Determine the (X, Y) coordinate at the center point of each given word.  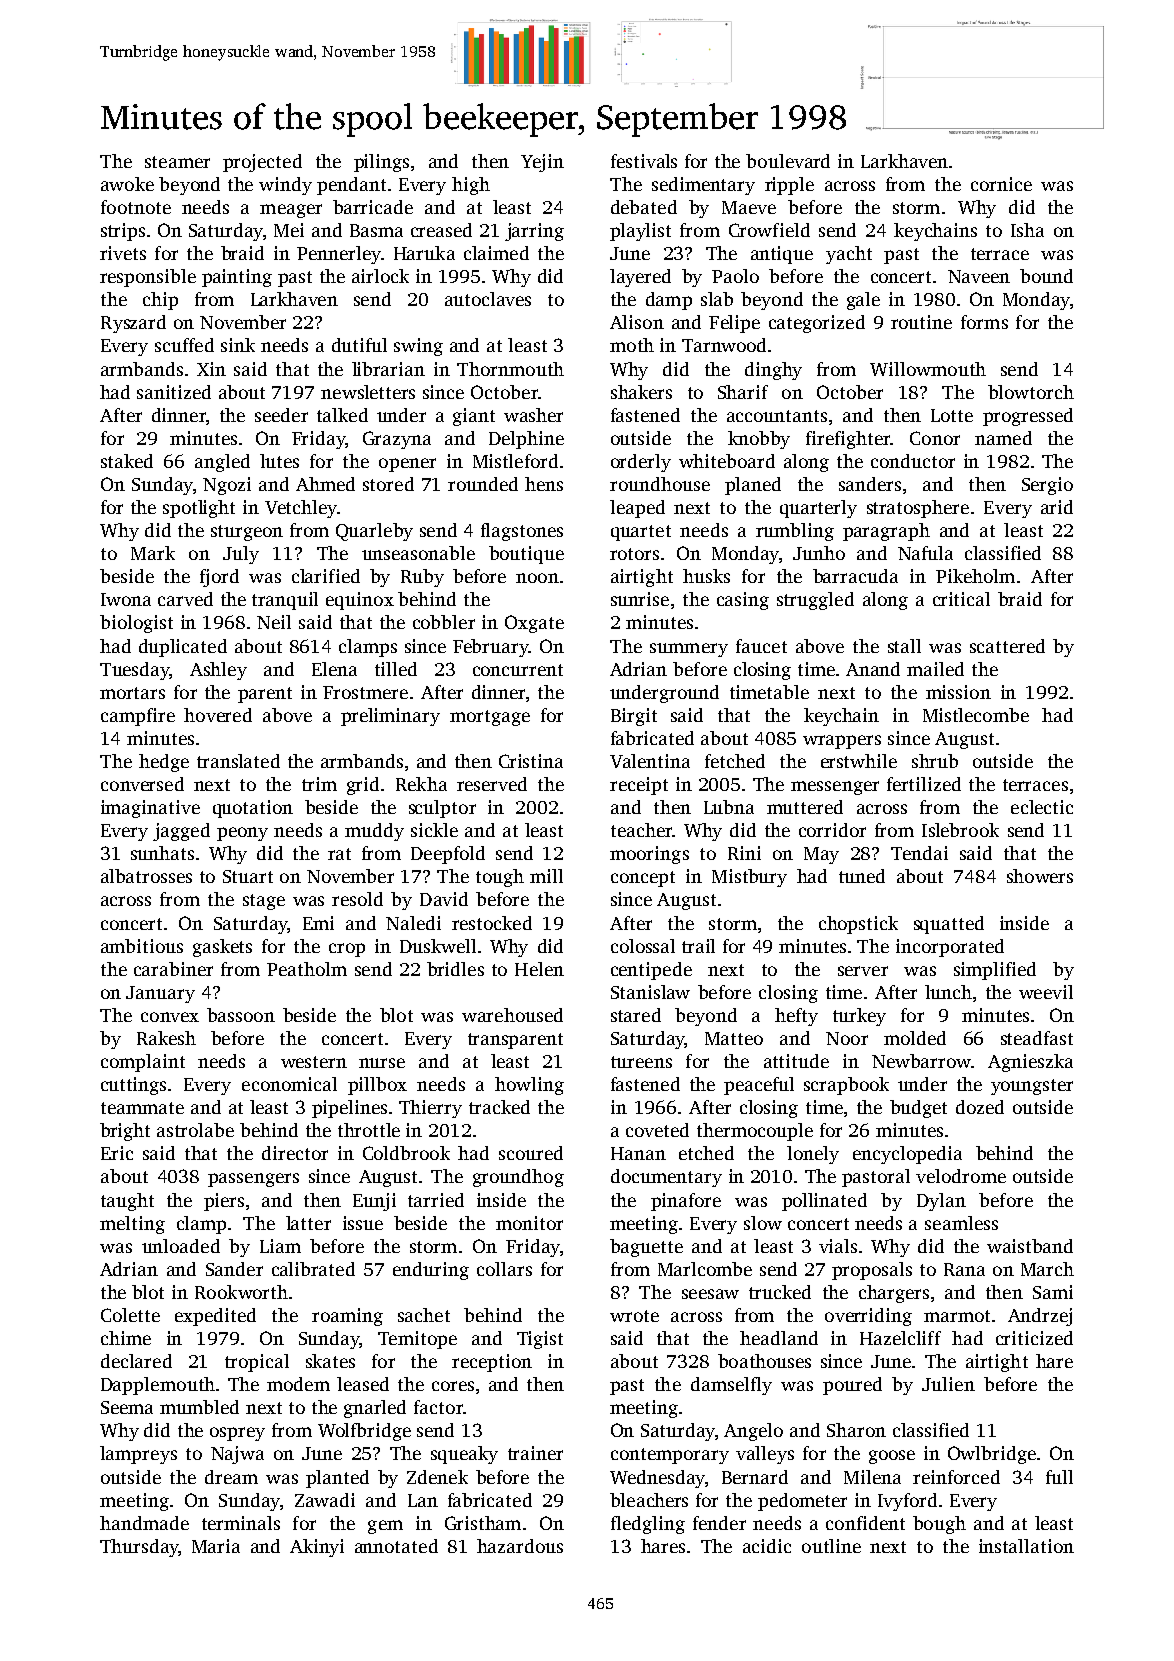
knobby (759, 440)
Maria (216, 1546)
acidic (767, 1546)
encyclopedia (907, 1155)
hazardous (520, 1546)
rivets (123, 253)
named (1003, 438)
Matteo (734, 1038)
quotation (253, 809)
